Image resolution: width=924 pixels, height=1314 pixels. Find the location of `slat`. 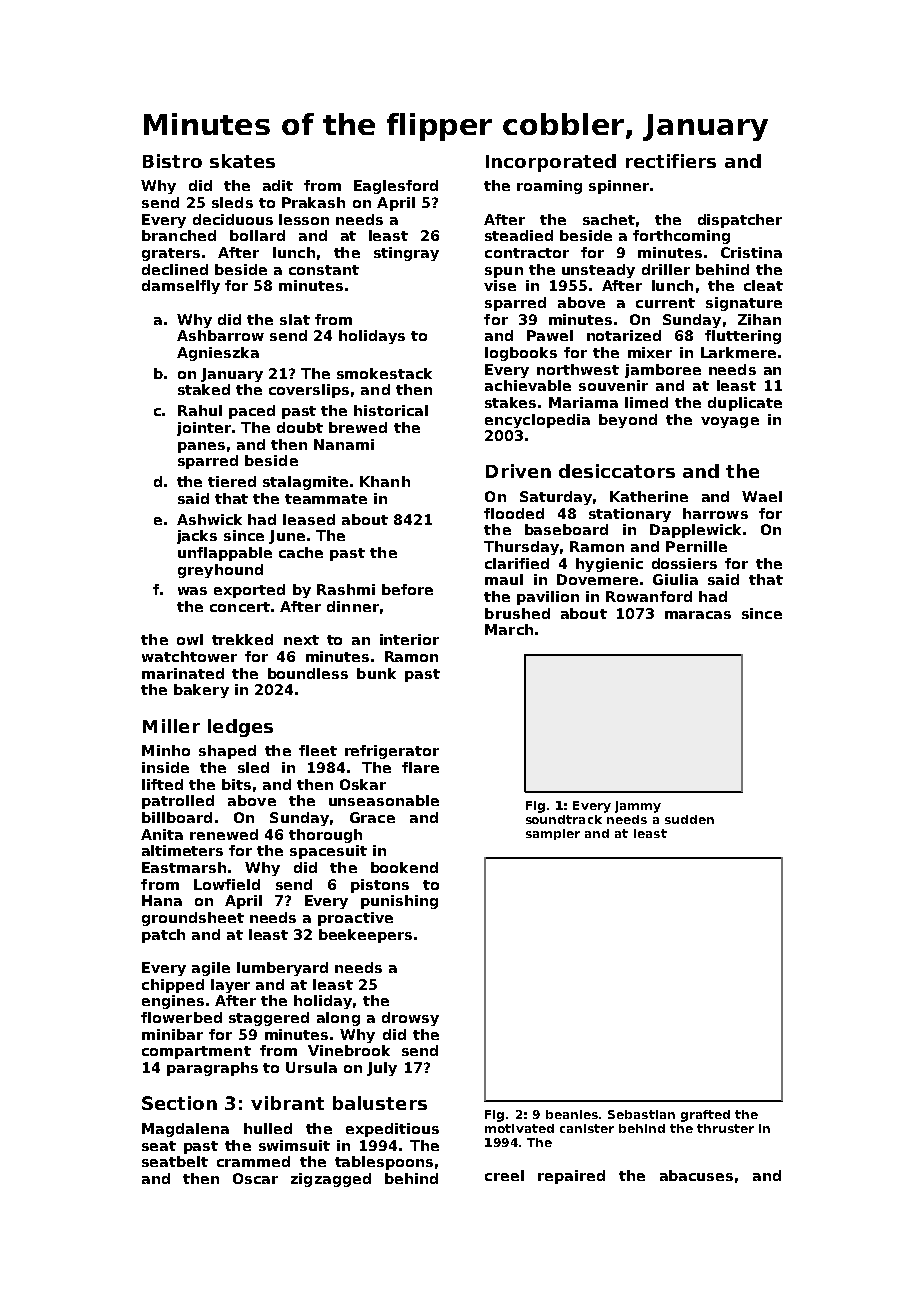

slat is located at coordinates (295, 319).
